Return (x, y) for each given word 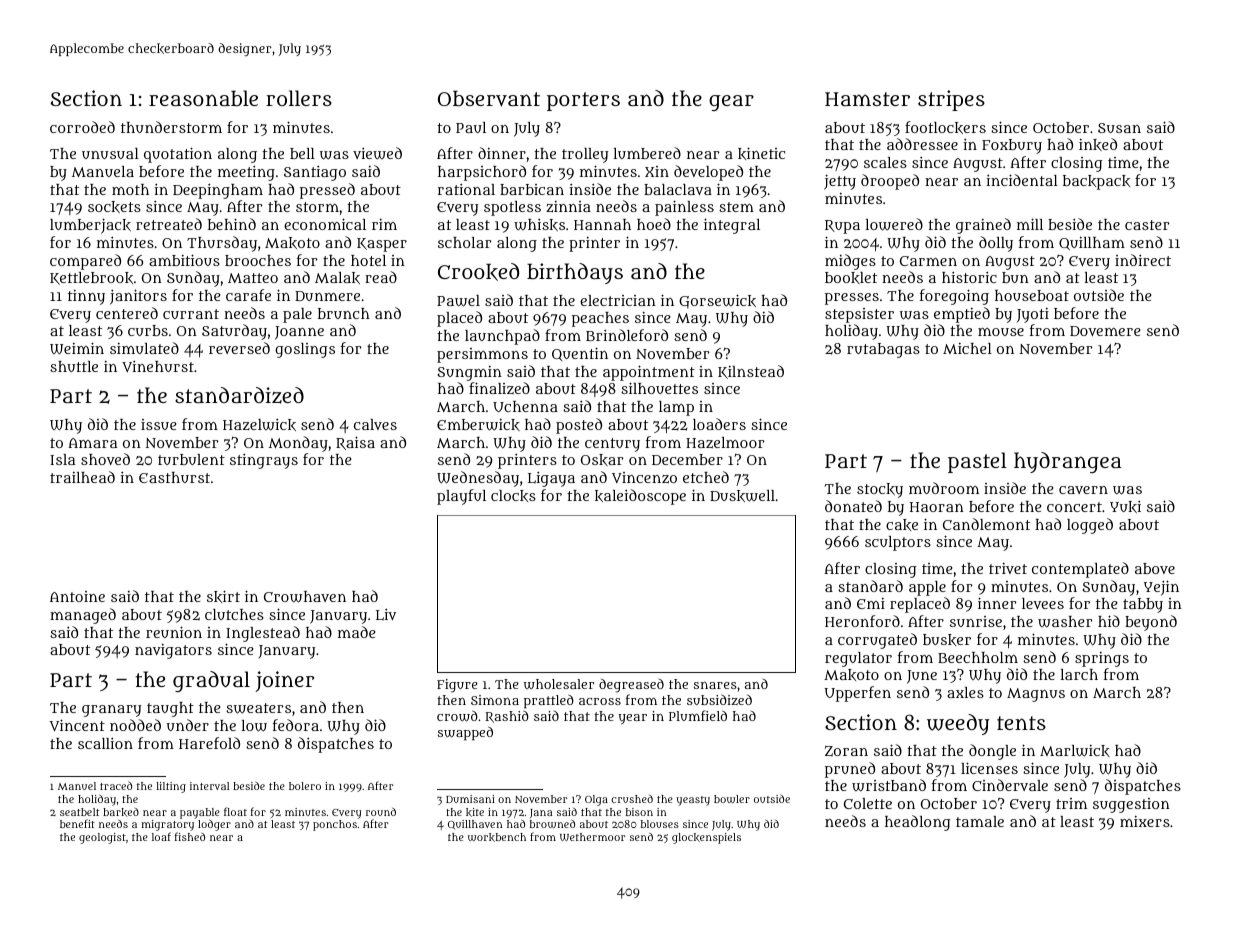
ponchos (335, 825)
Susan (1119, 128)
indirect (1143, 260)
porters (583, 101)
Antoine (77, 596)
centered (127, 313)
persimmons (482, 355)
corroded (82, 127)
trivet (1008, 568)
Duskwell (742, 496)
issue (159, 424)
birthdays (575, 273)
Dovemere (1105, 331)
